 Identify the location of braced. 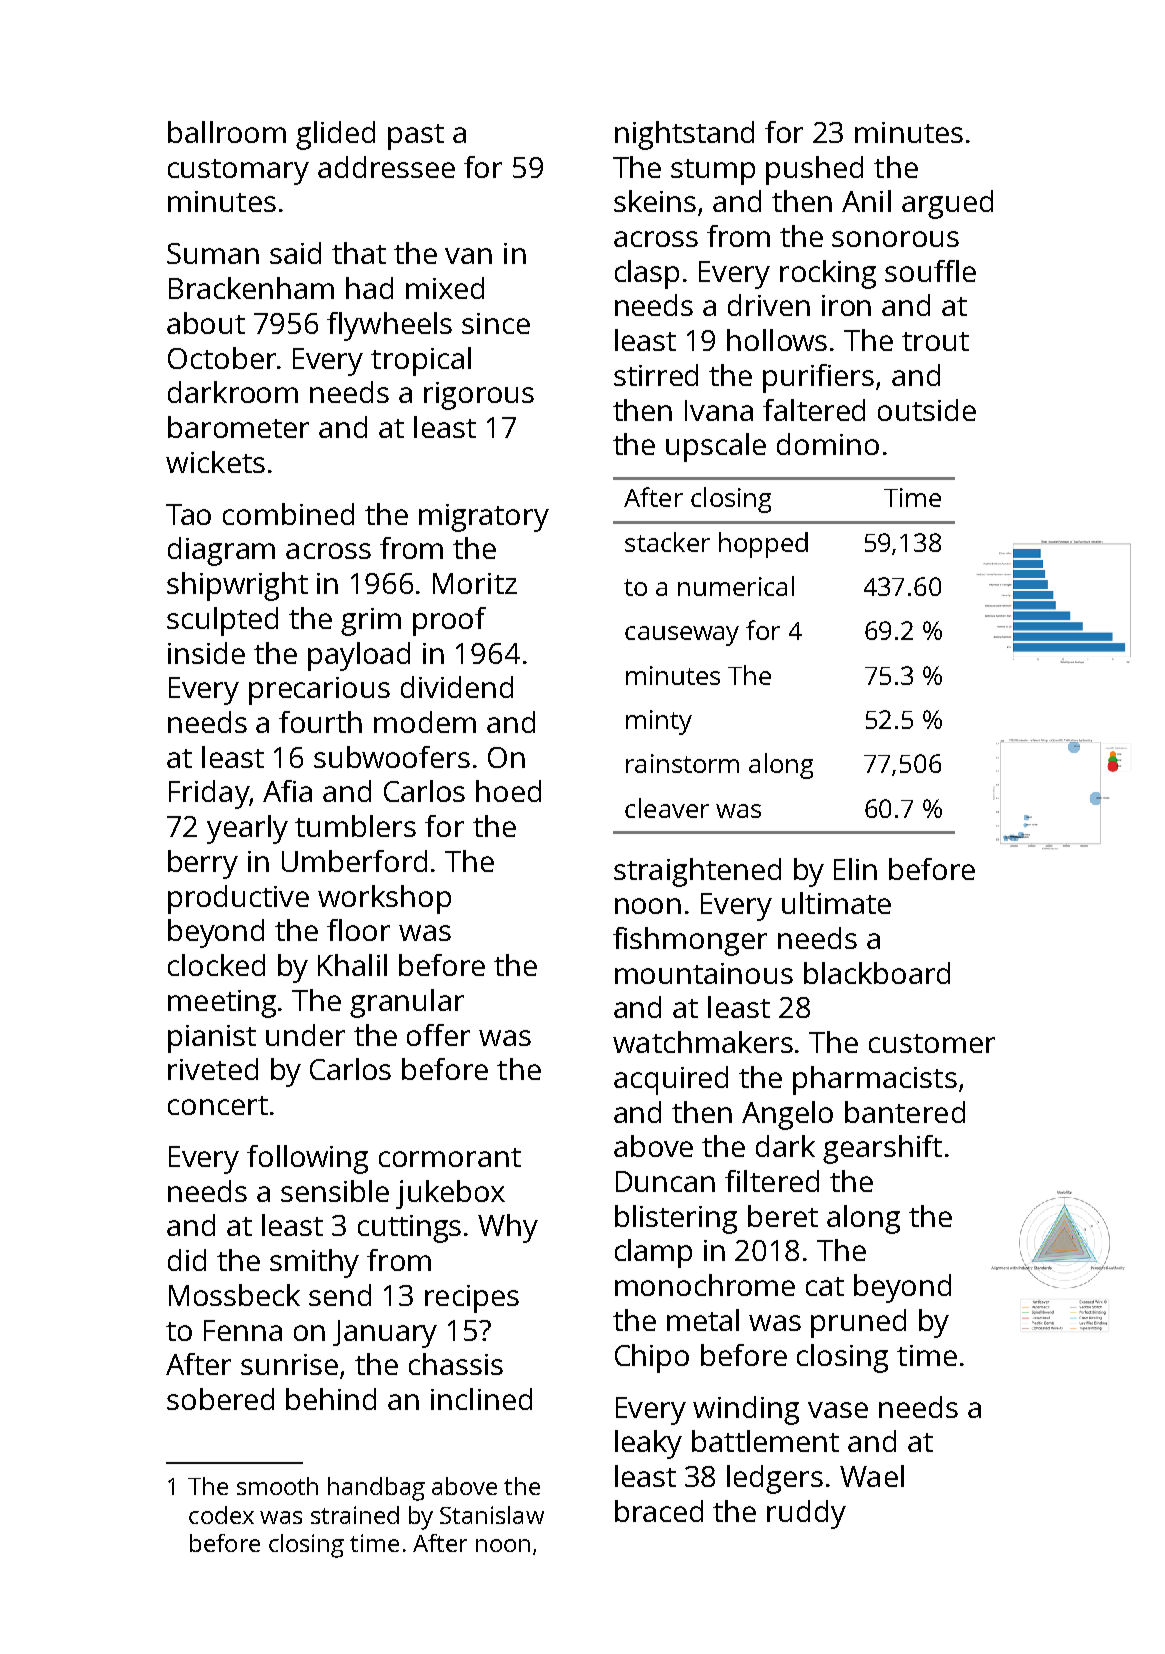
(659, 1511).
